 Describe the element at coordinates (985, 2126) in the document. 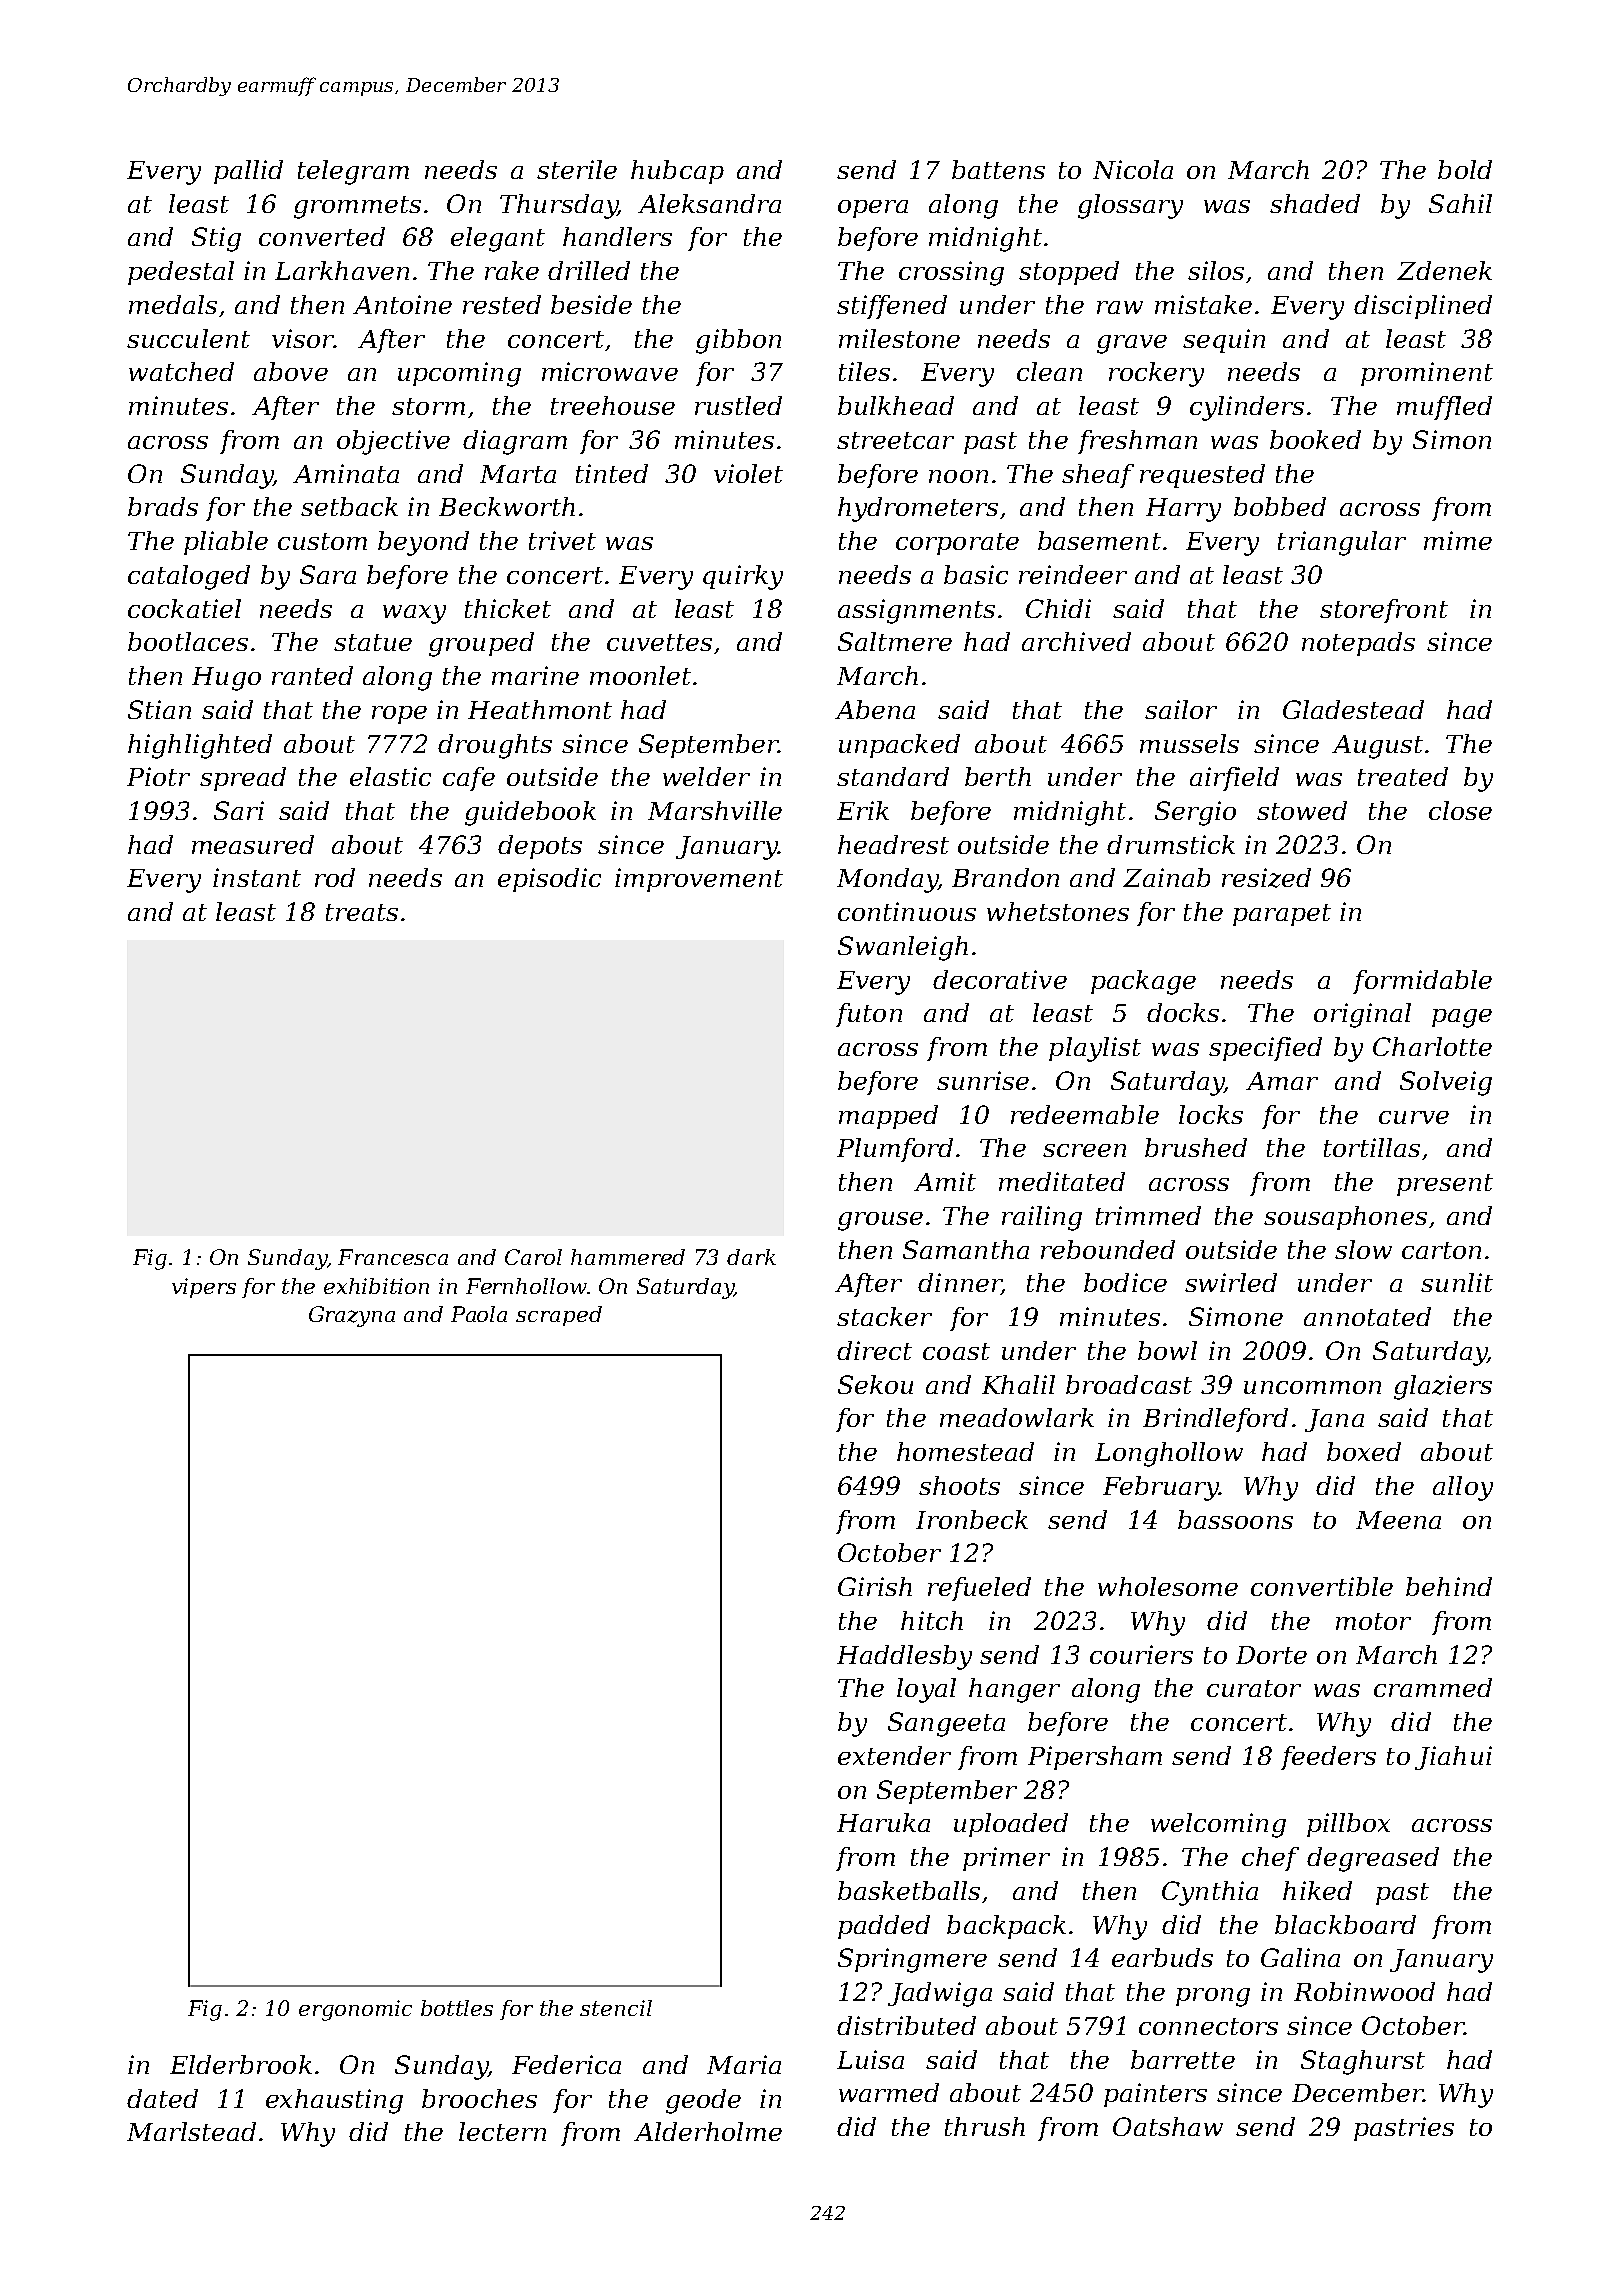

I see `thrush` at that location.
